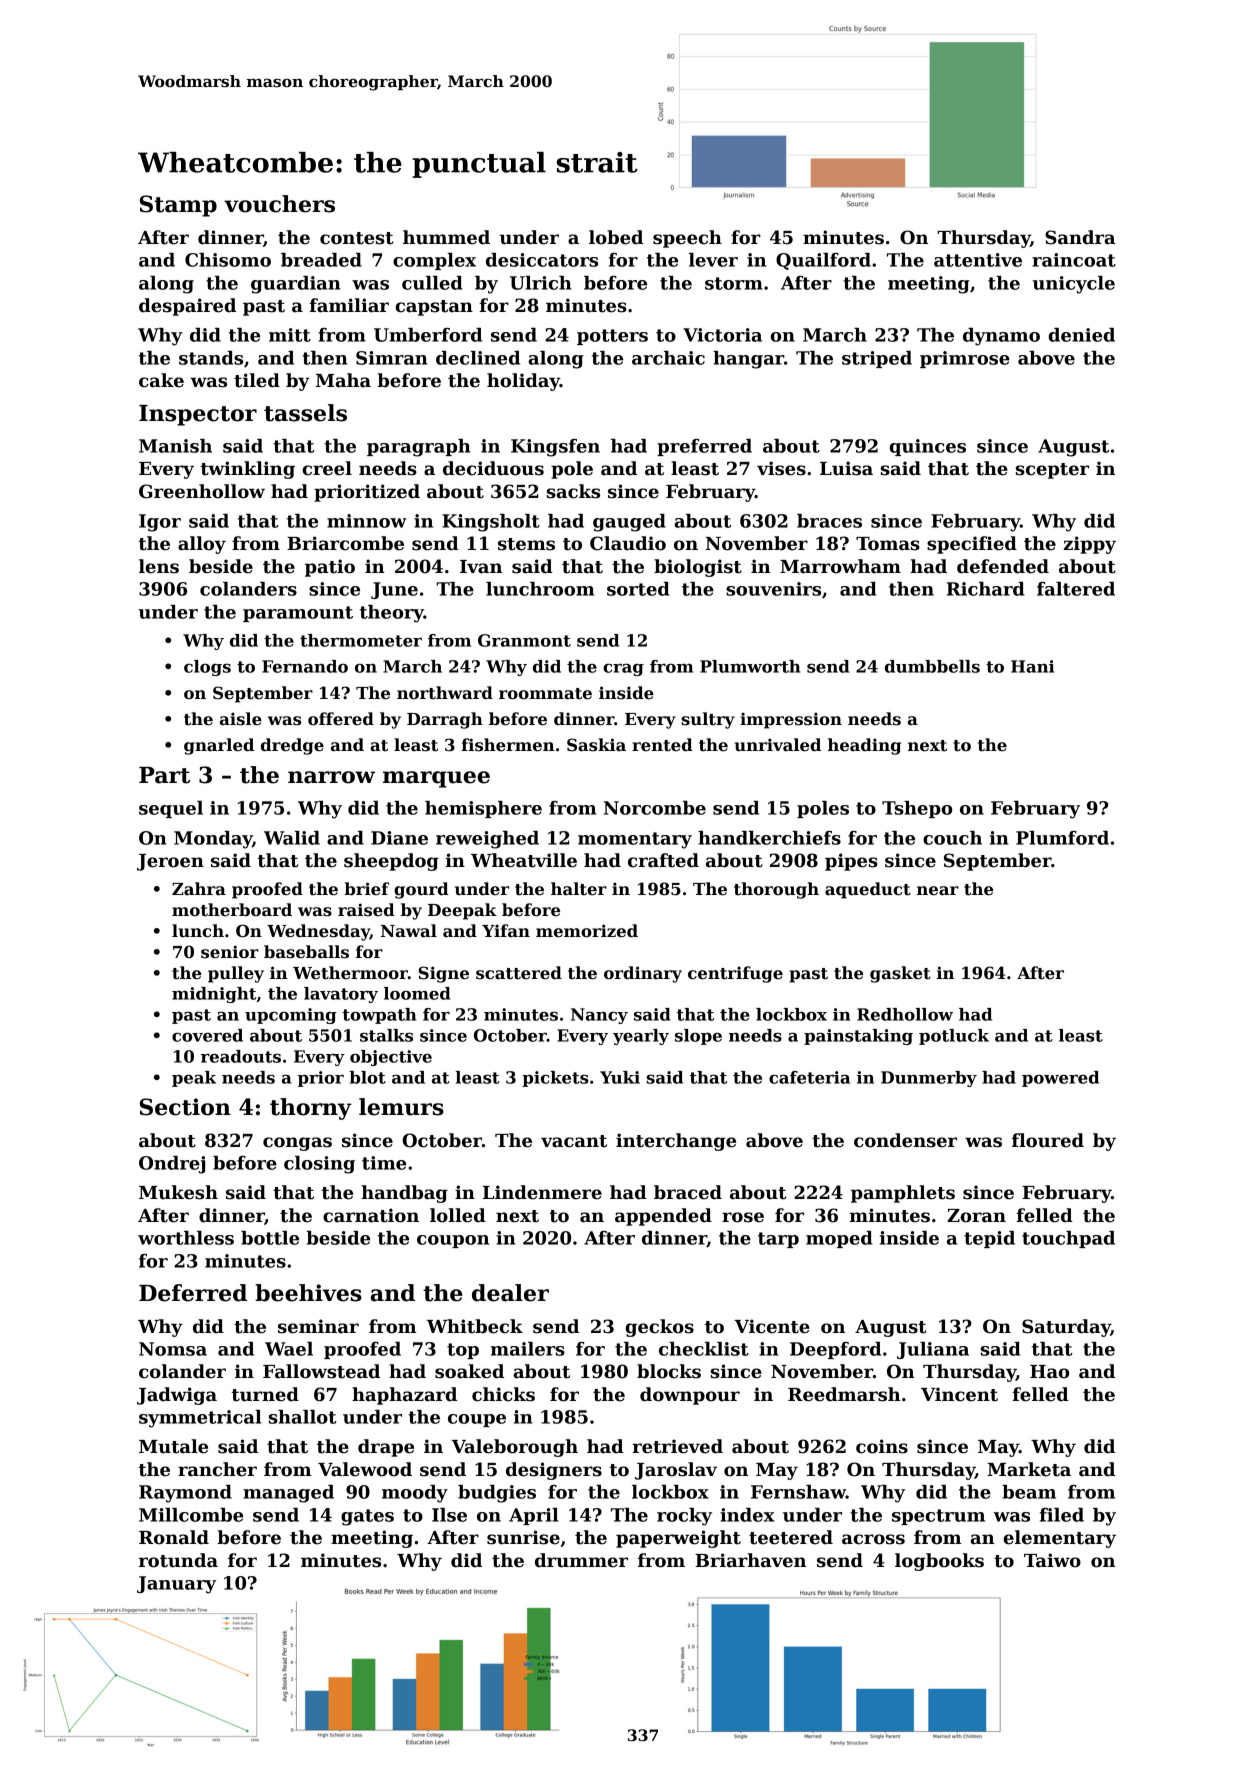  Describe the element at coordinates (938, 891) in the screenshot. I see `near` at that location.
